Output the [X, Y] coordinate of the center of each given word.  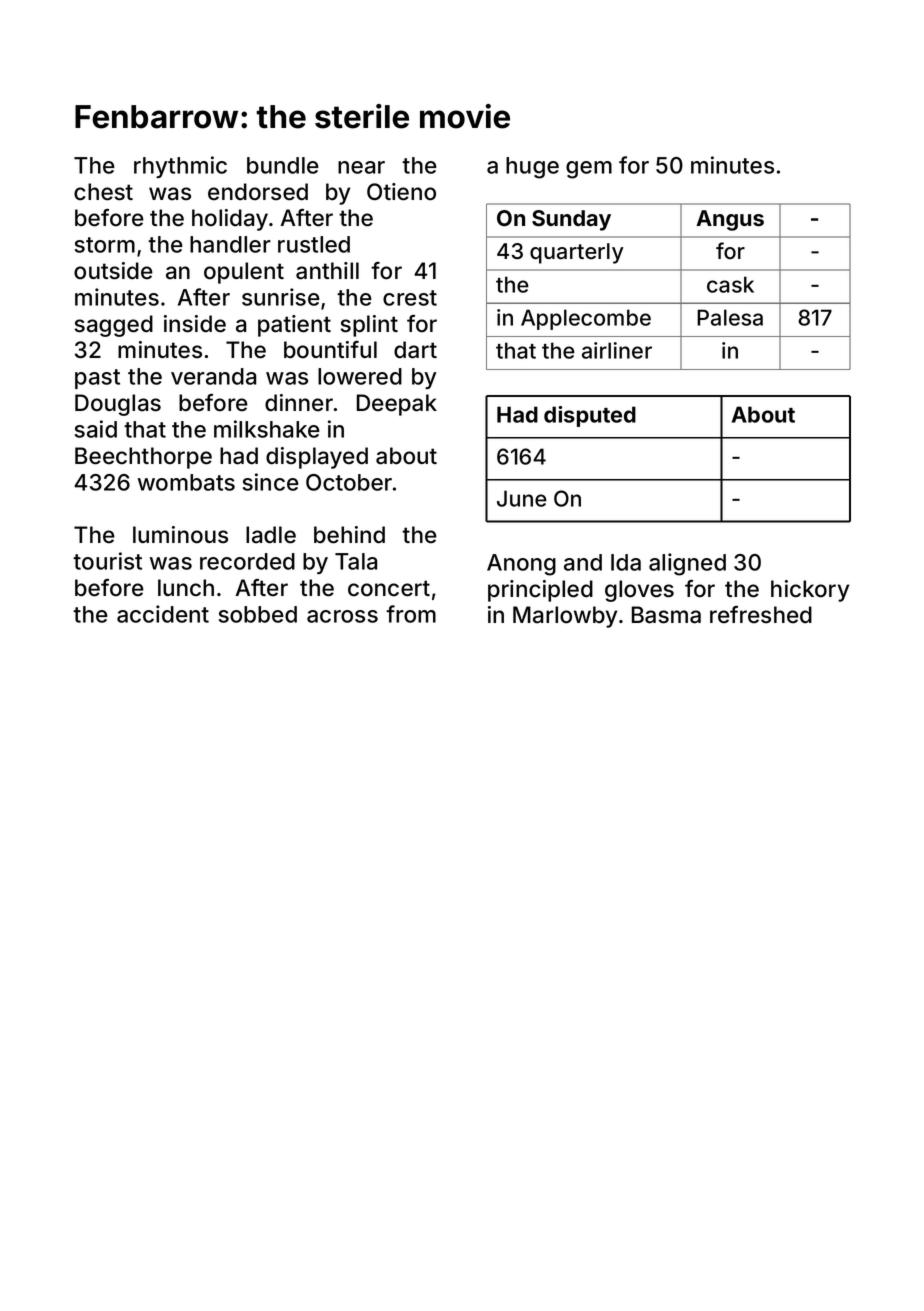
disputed [590, 416]
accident [163, 614]
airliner [617, 350]
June [522, 498]
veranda [213, 376]
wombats [186, 482]
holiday [230, 220]
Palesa [730, 317]
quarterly [577, 253]
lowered [360, 376]
